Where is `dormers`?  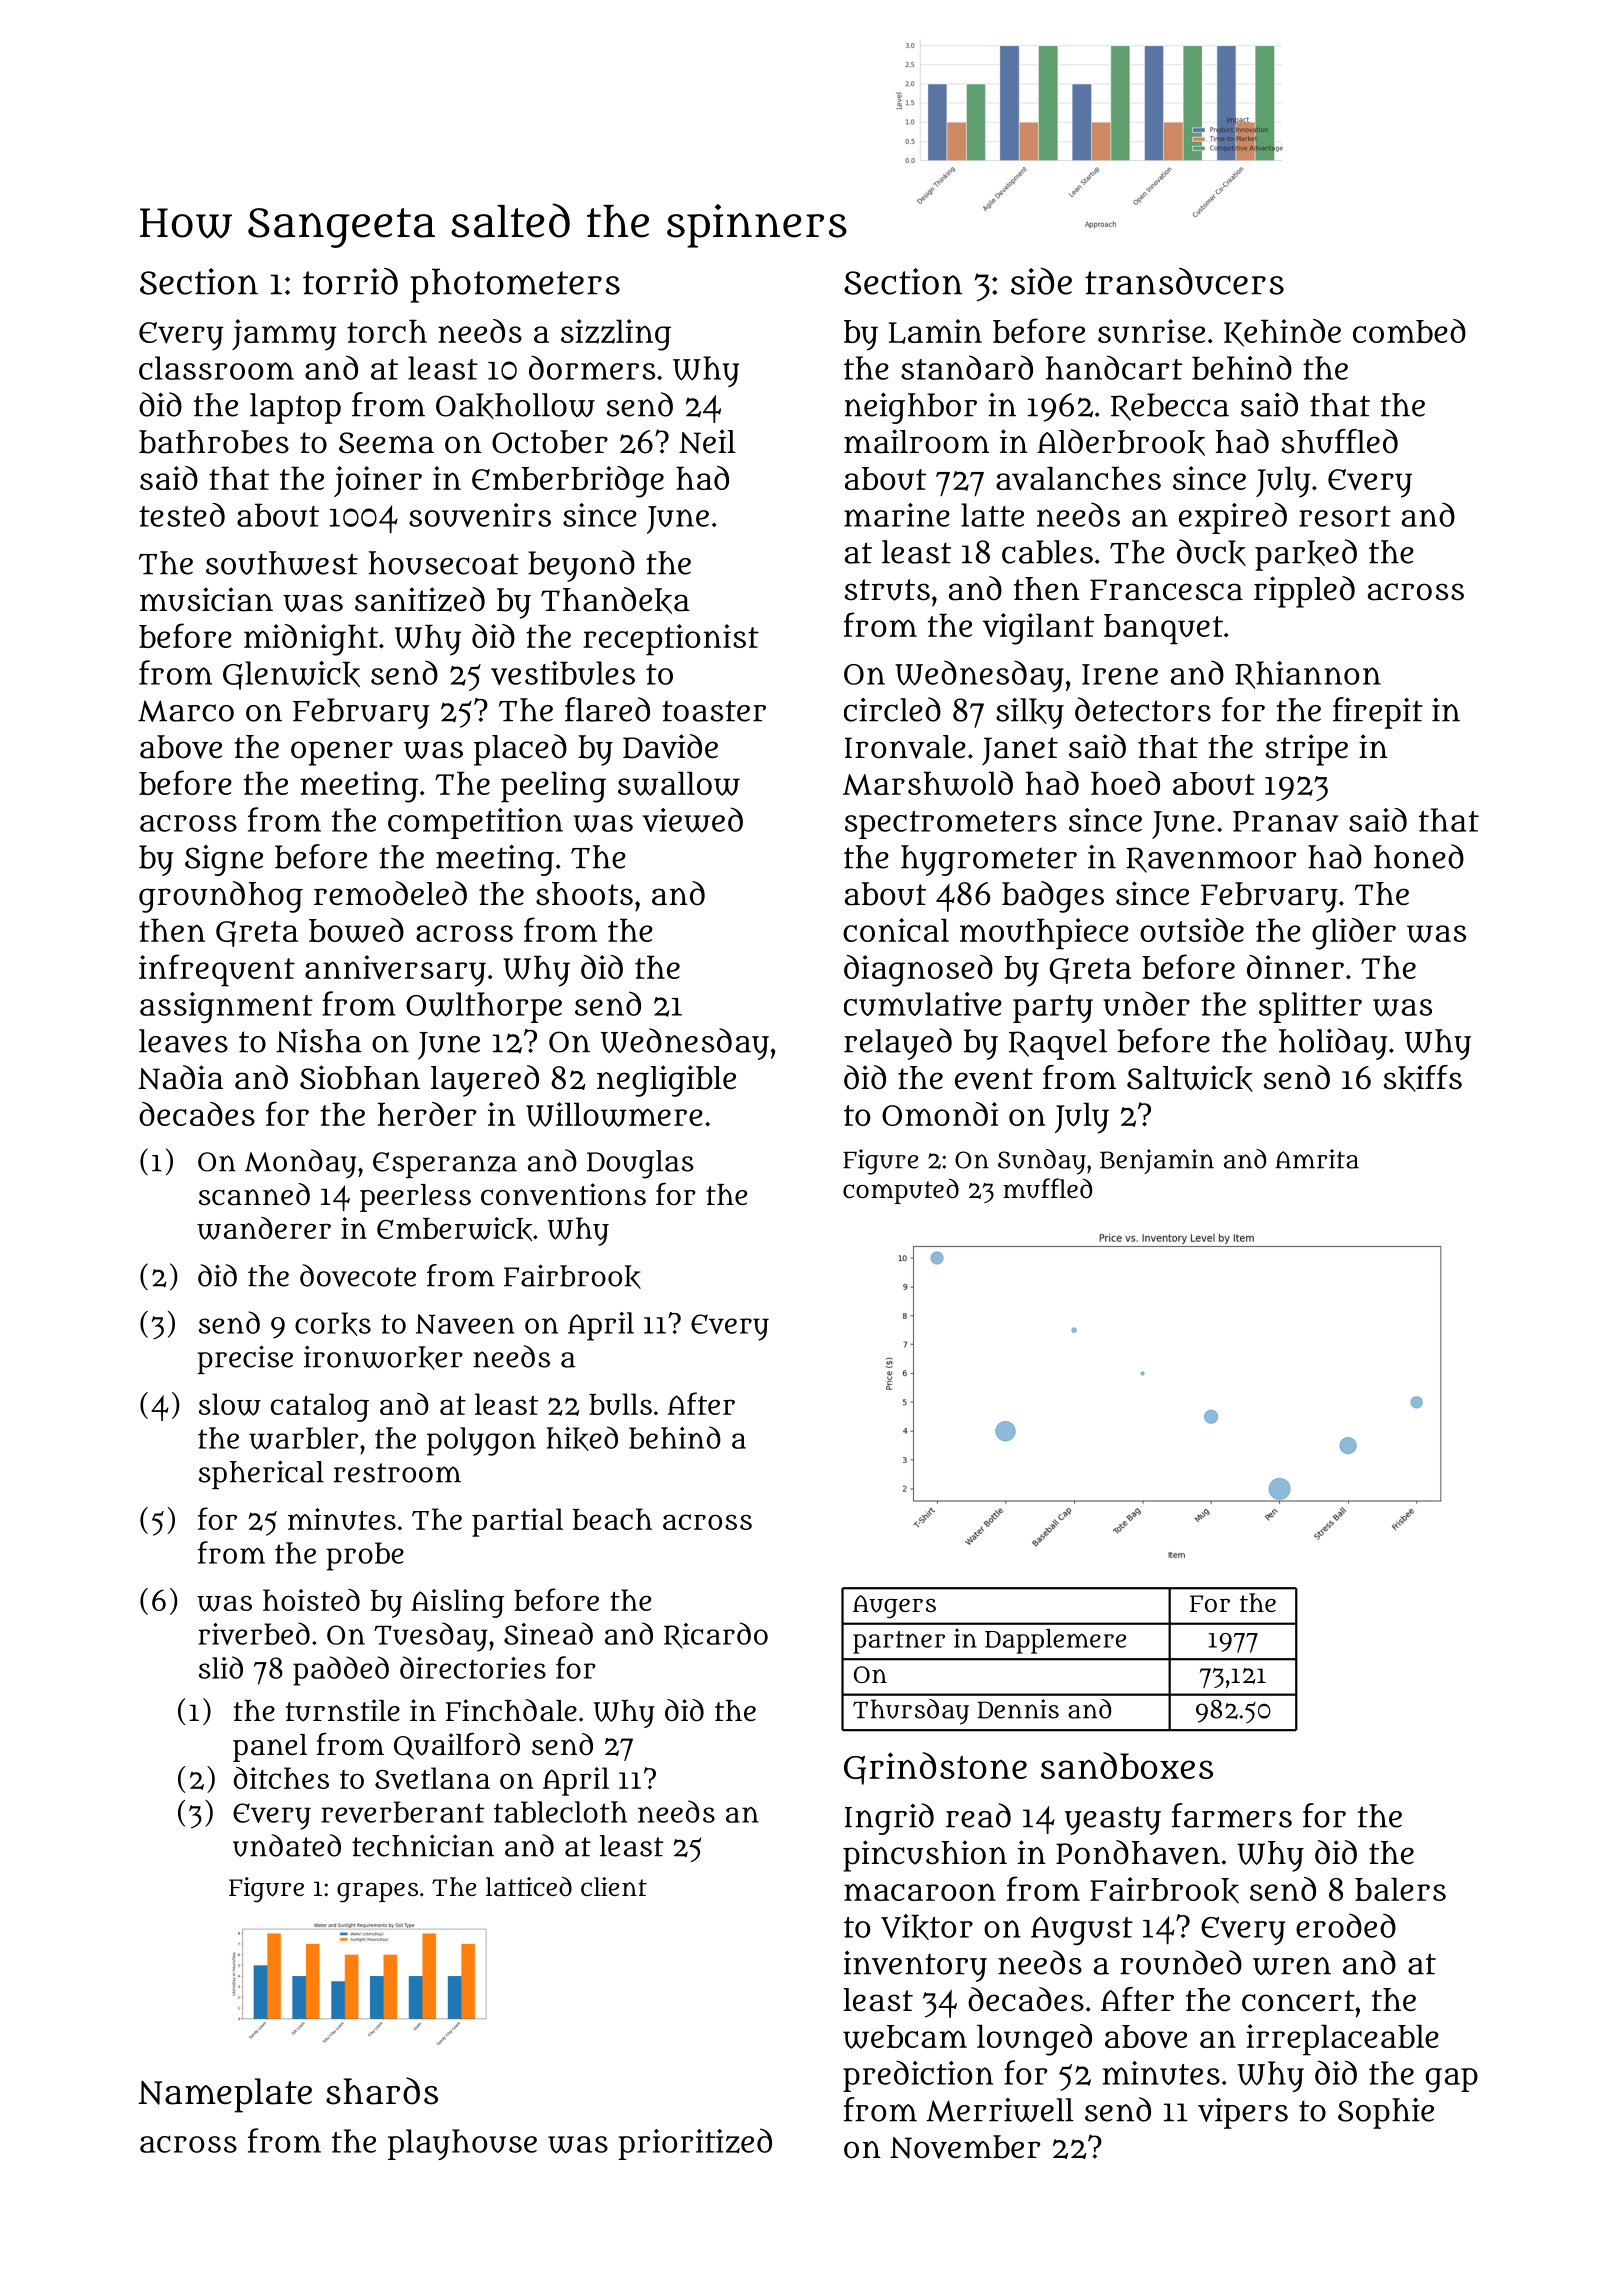 dormers is located at coordinates (592, 367).
